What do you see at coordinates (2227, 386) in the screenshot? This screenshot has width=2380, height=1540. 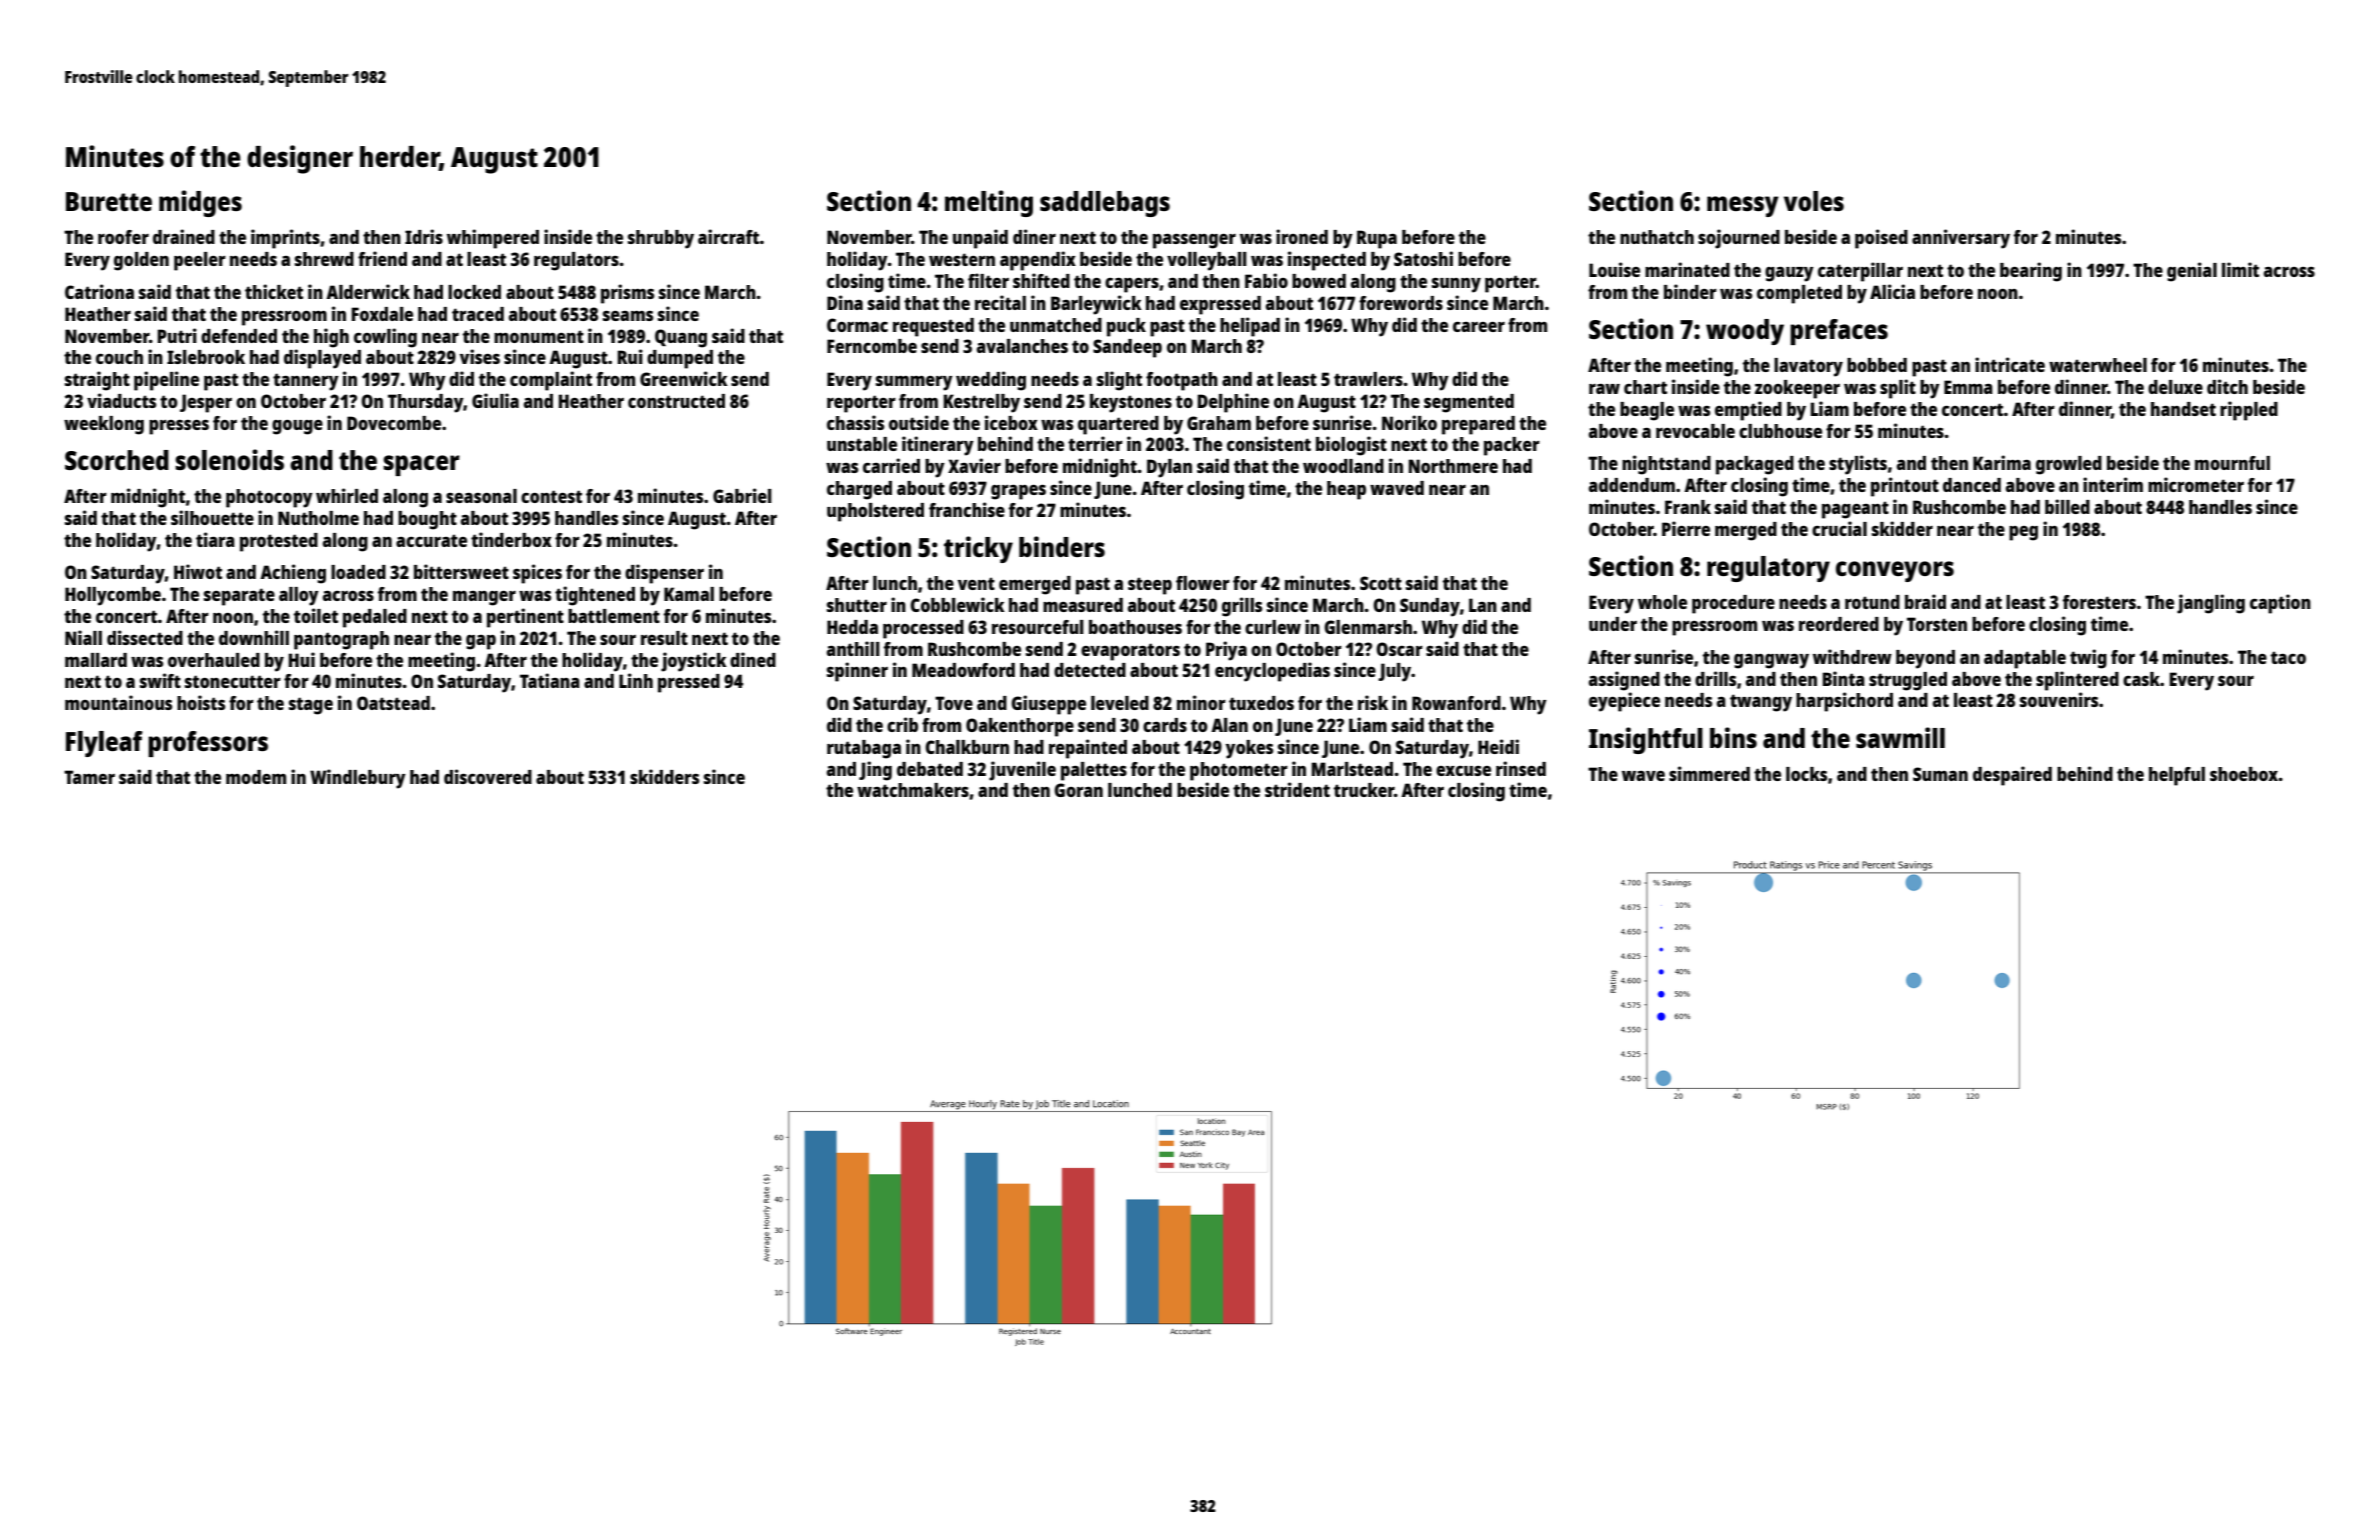 I see `ditch` at bounding box center [2227, 386].
